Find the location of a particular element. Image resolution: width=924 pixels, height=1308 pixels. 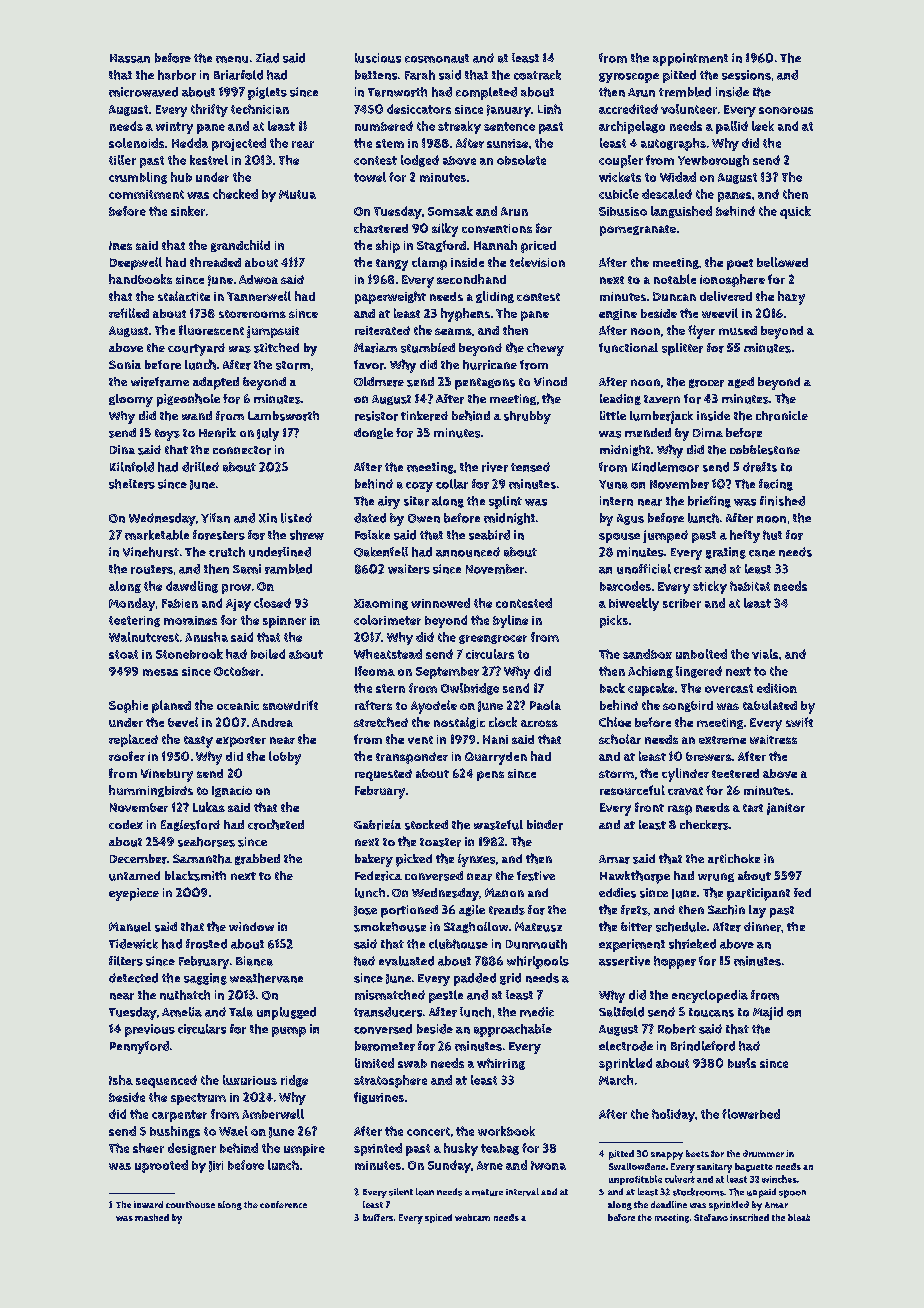

gyroscope is located at coordinates (629, 78).
